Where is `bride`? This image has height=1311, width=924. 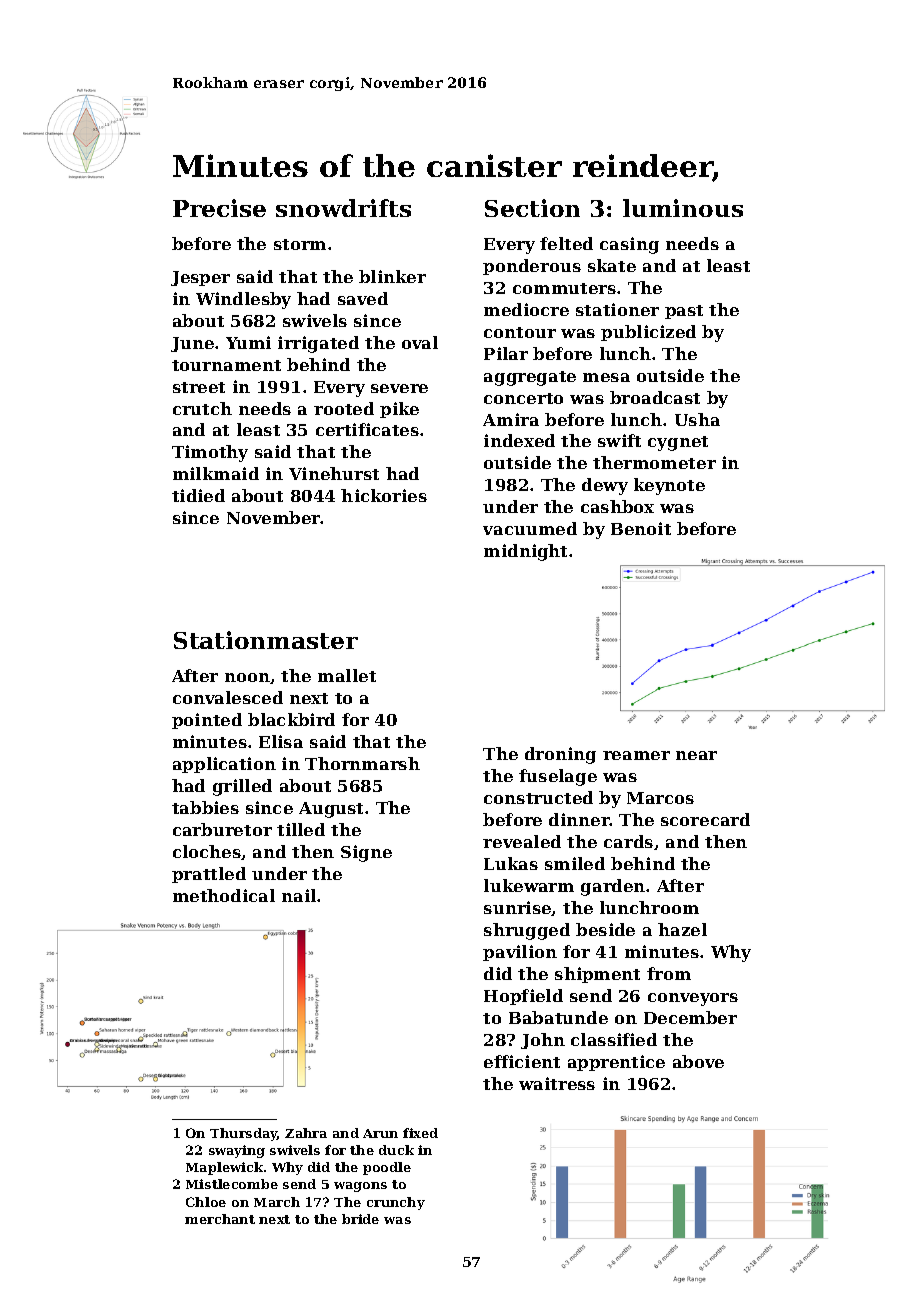
bride is located at coordinates (360, 1219).
